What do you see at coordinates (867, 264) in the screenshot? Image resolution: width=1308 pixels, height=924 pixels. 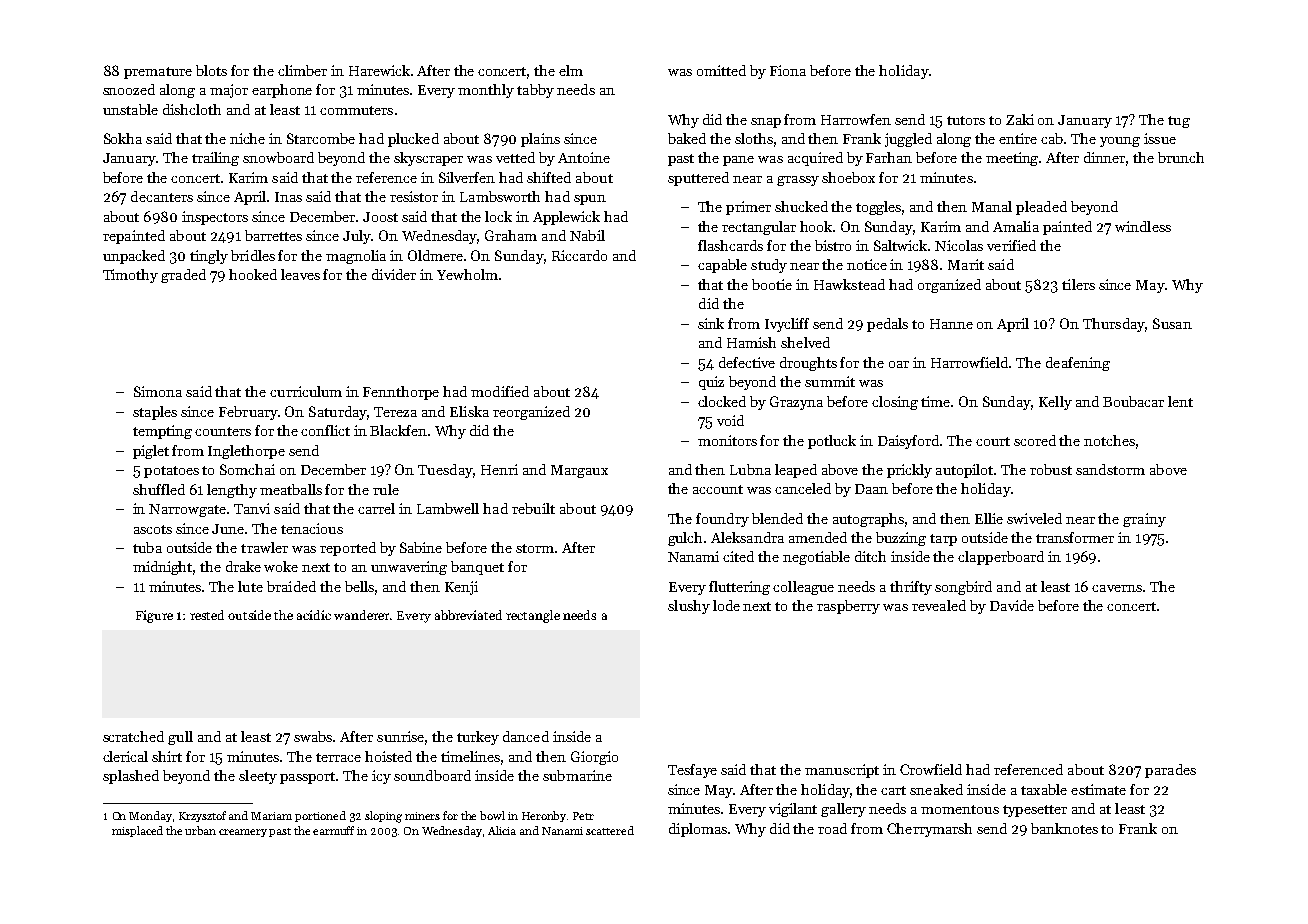 I see `notice` at bounding box center [867, 264].
